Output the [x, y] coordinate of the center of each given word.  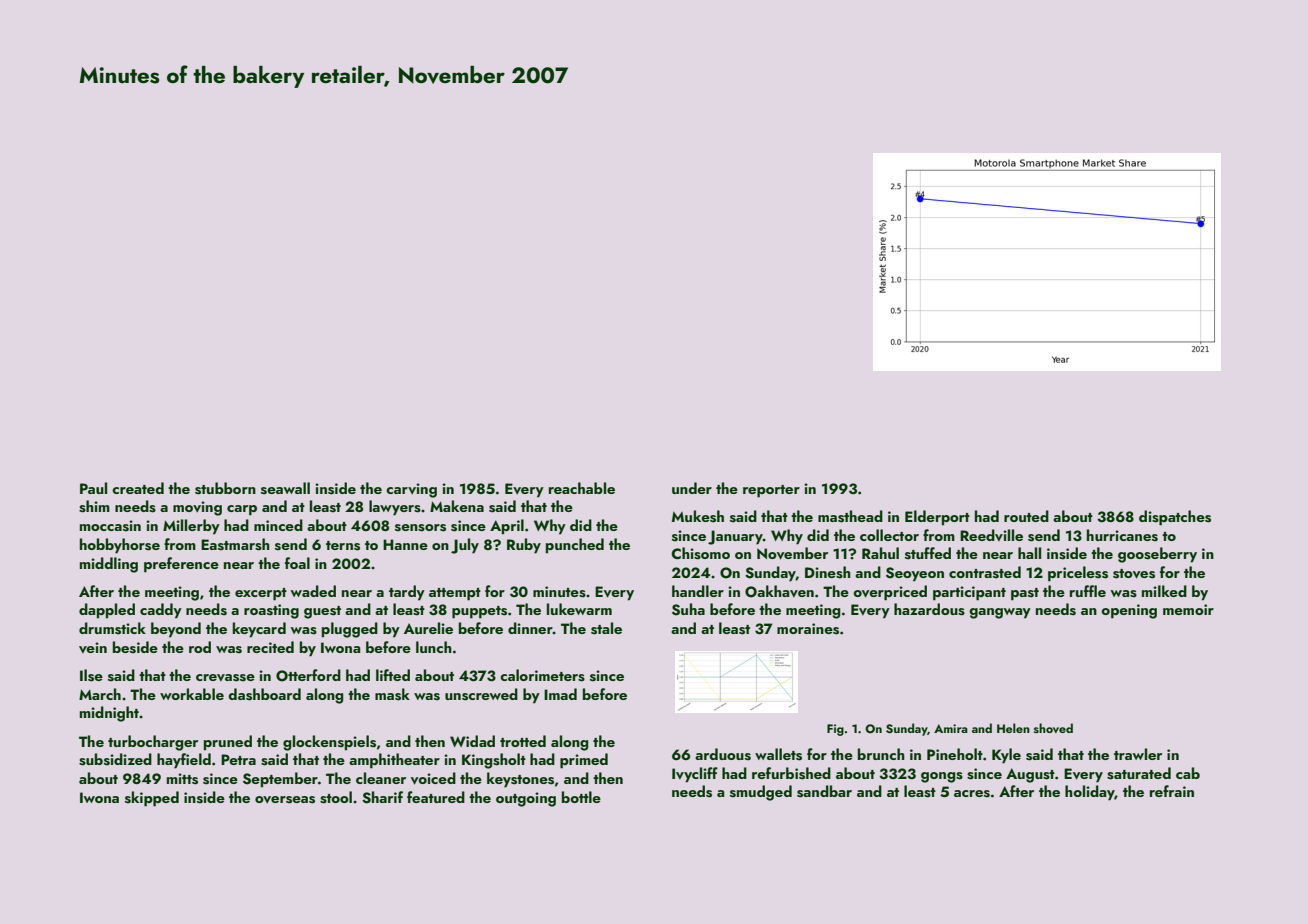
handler [698, 591]
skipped [152, 799]
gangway [1000, 613]
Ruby [524, 546]
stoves [1134, 574]
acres [972, 794]
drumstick [112, 628]
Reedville [991, 535]
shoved [1053, 728]
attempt [455, 594]
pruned [228, 743]
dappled [107, 611]
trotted [523, 741]
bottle [581, 797]
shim [94, 506]
